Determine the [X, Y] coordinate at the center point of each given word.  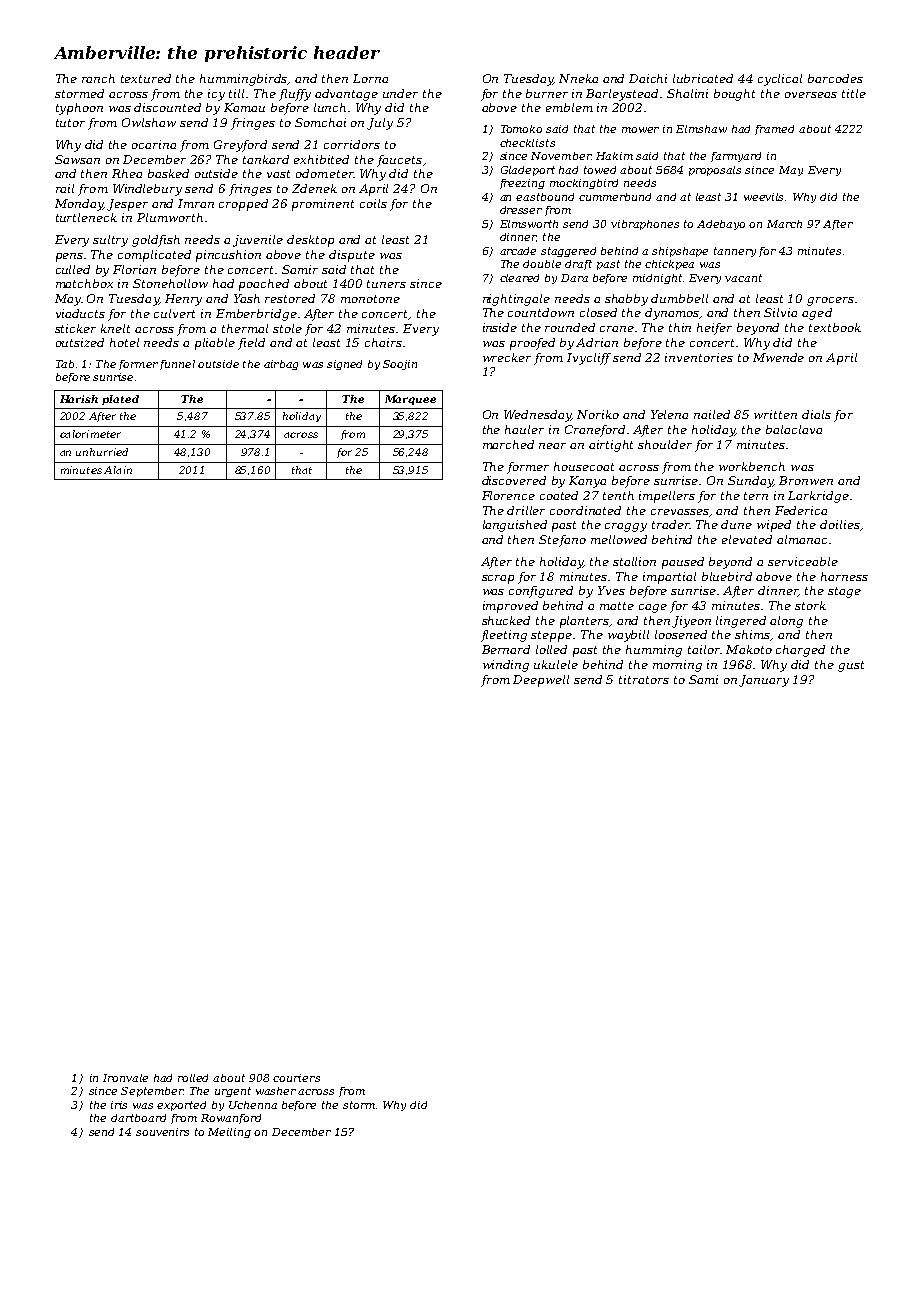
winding [506, 666]
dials [816, 414]
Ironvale [125, 1078]
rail [65, 188]
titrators [644, 679]
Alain [118, 470]
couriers [296, 1078]
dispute [352, 256]
